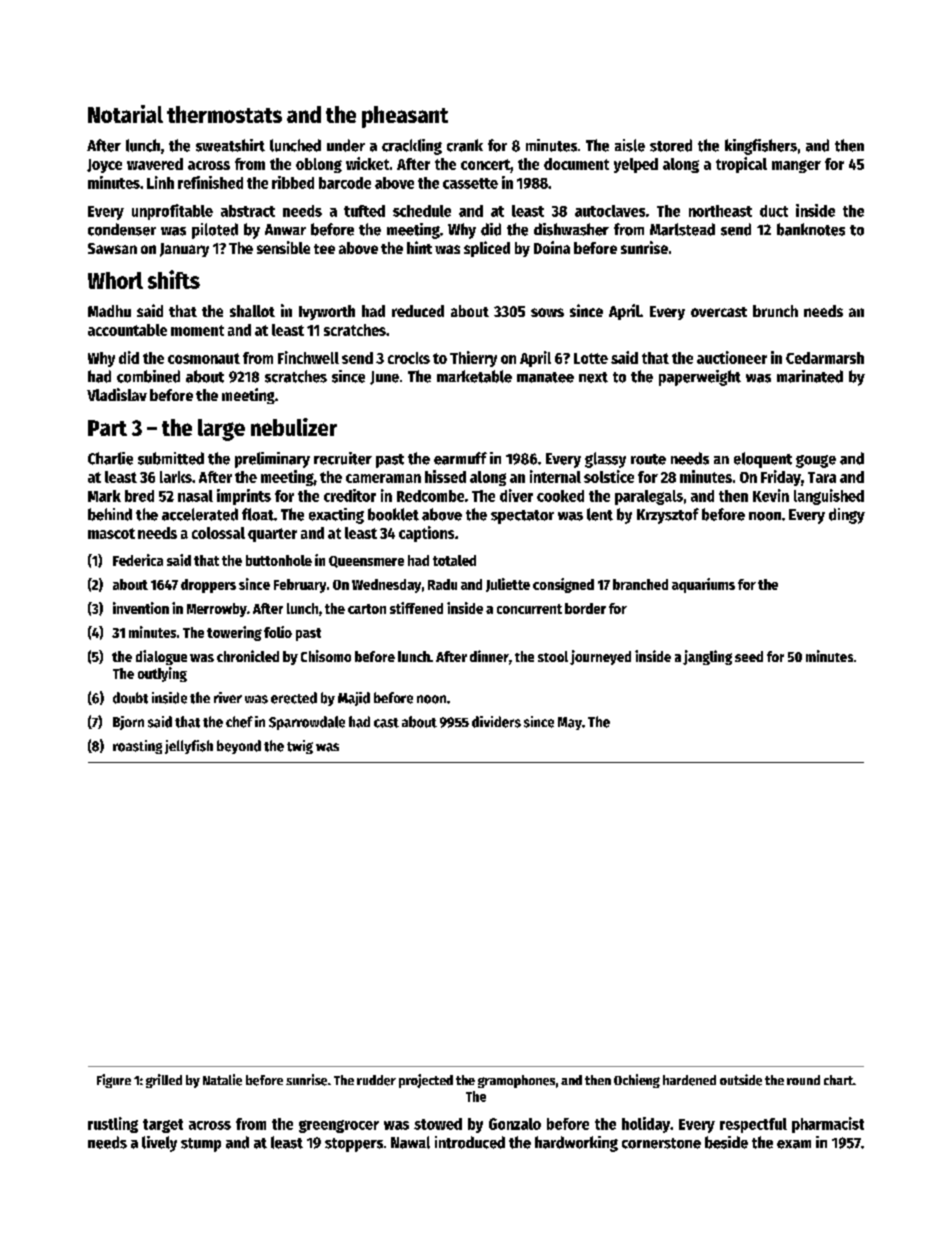  What do you see at coordinates (224, 114) in the screenshot?
I see `thermostats` at bounding box center [224, 114].
